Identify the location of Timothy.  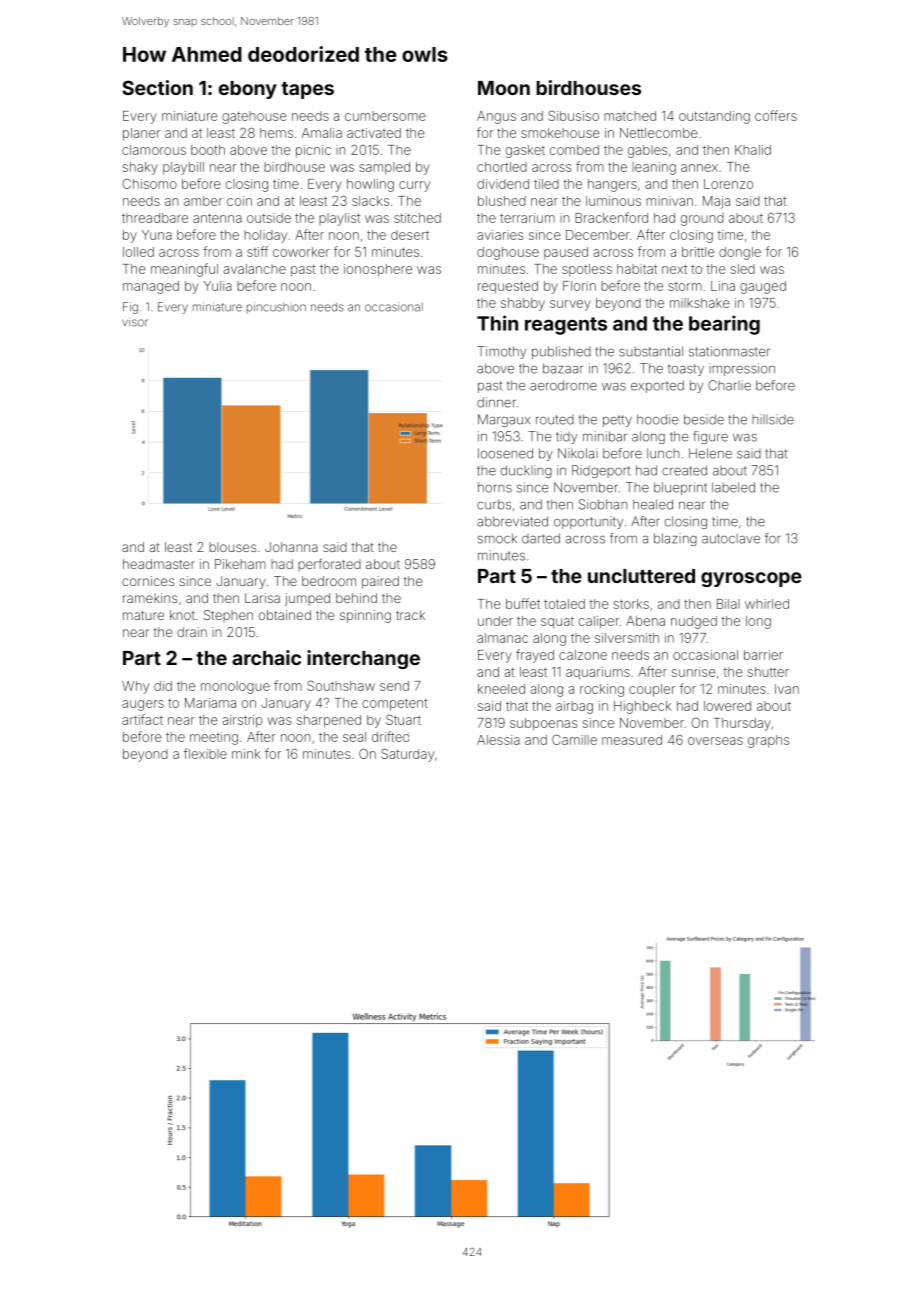
(501, 352).
